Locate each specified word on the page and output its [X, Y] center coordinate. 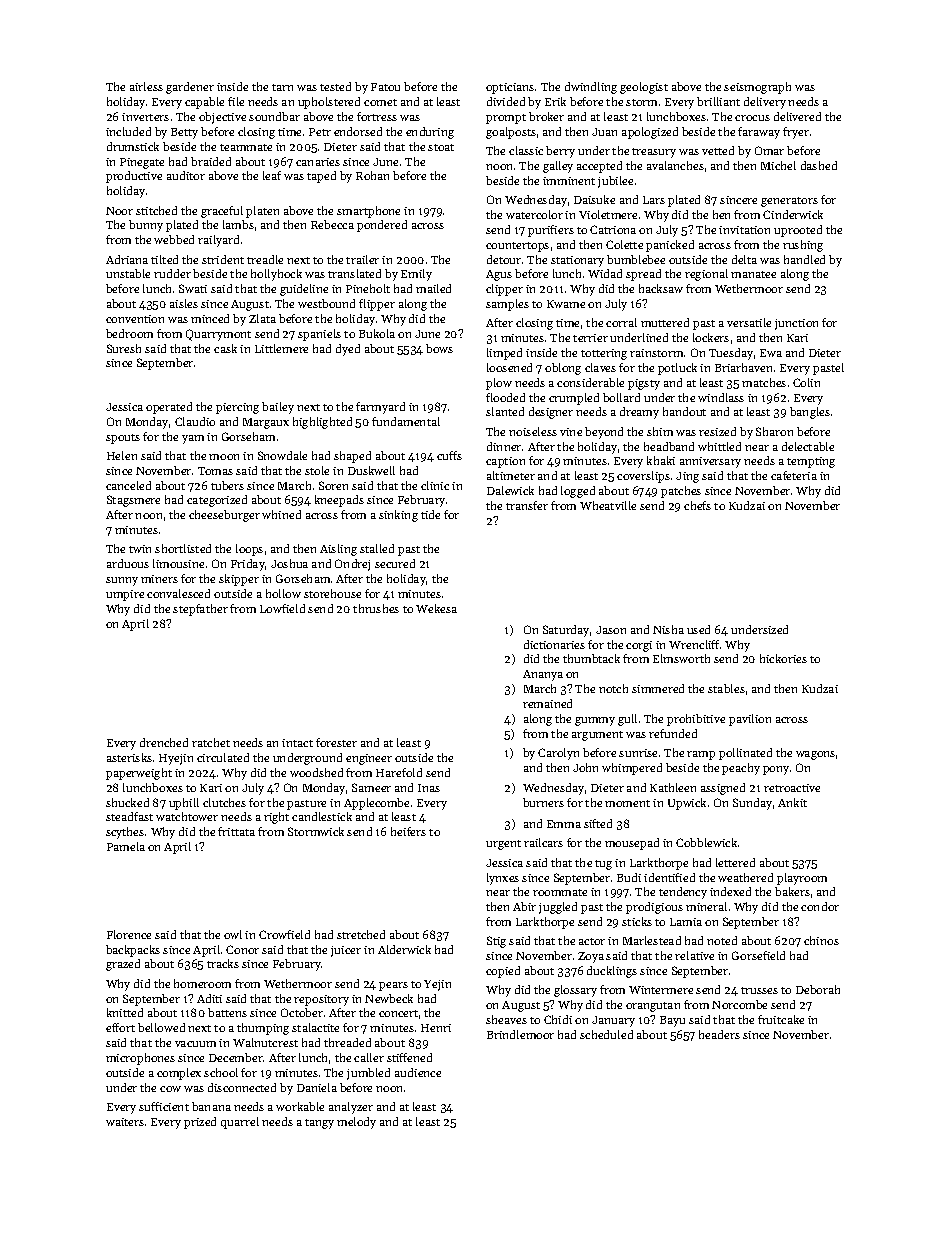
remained [547, 703]
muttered [665, 322]
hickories [783, 658]
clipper [504, 290]
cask [225, 348]
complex [179, 1074]
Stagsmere [133, 501]
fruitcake [781, 1019]
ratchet [211, 742]
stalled [377, 548]
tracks [223, 963]
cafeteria [794, 475]
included [128, 131]
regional [706, 275]
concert [398, 1013]
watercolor [534, 214]
